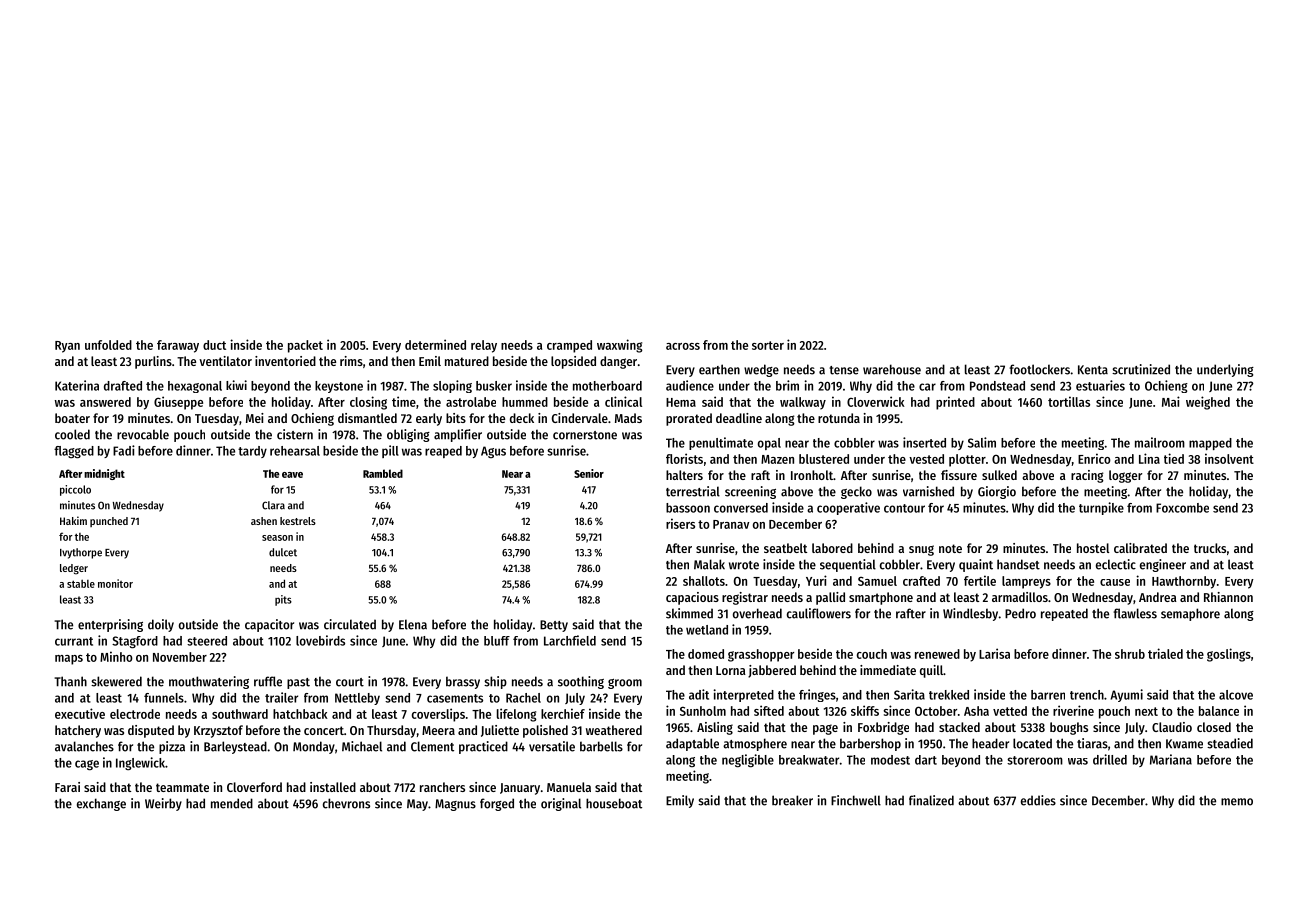  Describe the element at coordinates (116, 681) in the page. I see `skewered` at that location.
